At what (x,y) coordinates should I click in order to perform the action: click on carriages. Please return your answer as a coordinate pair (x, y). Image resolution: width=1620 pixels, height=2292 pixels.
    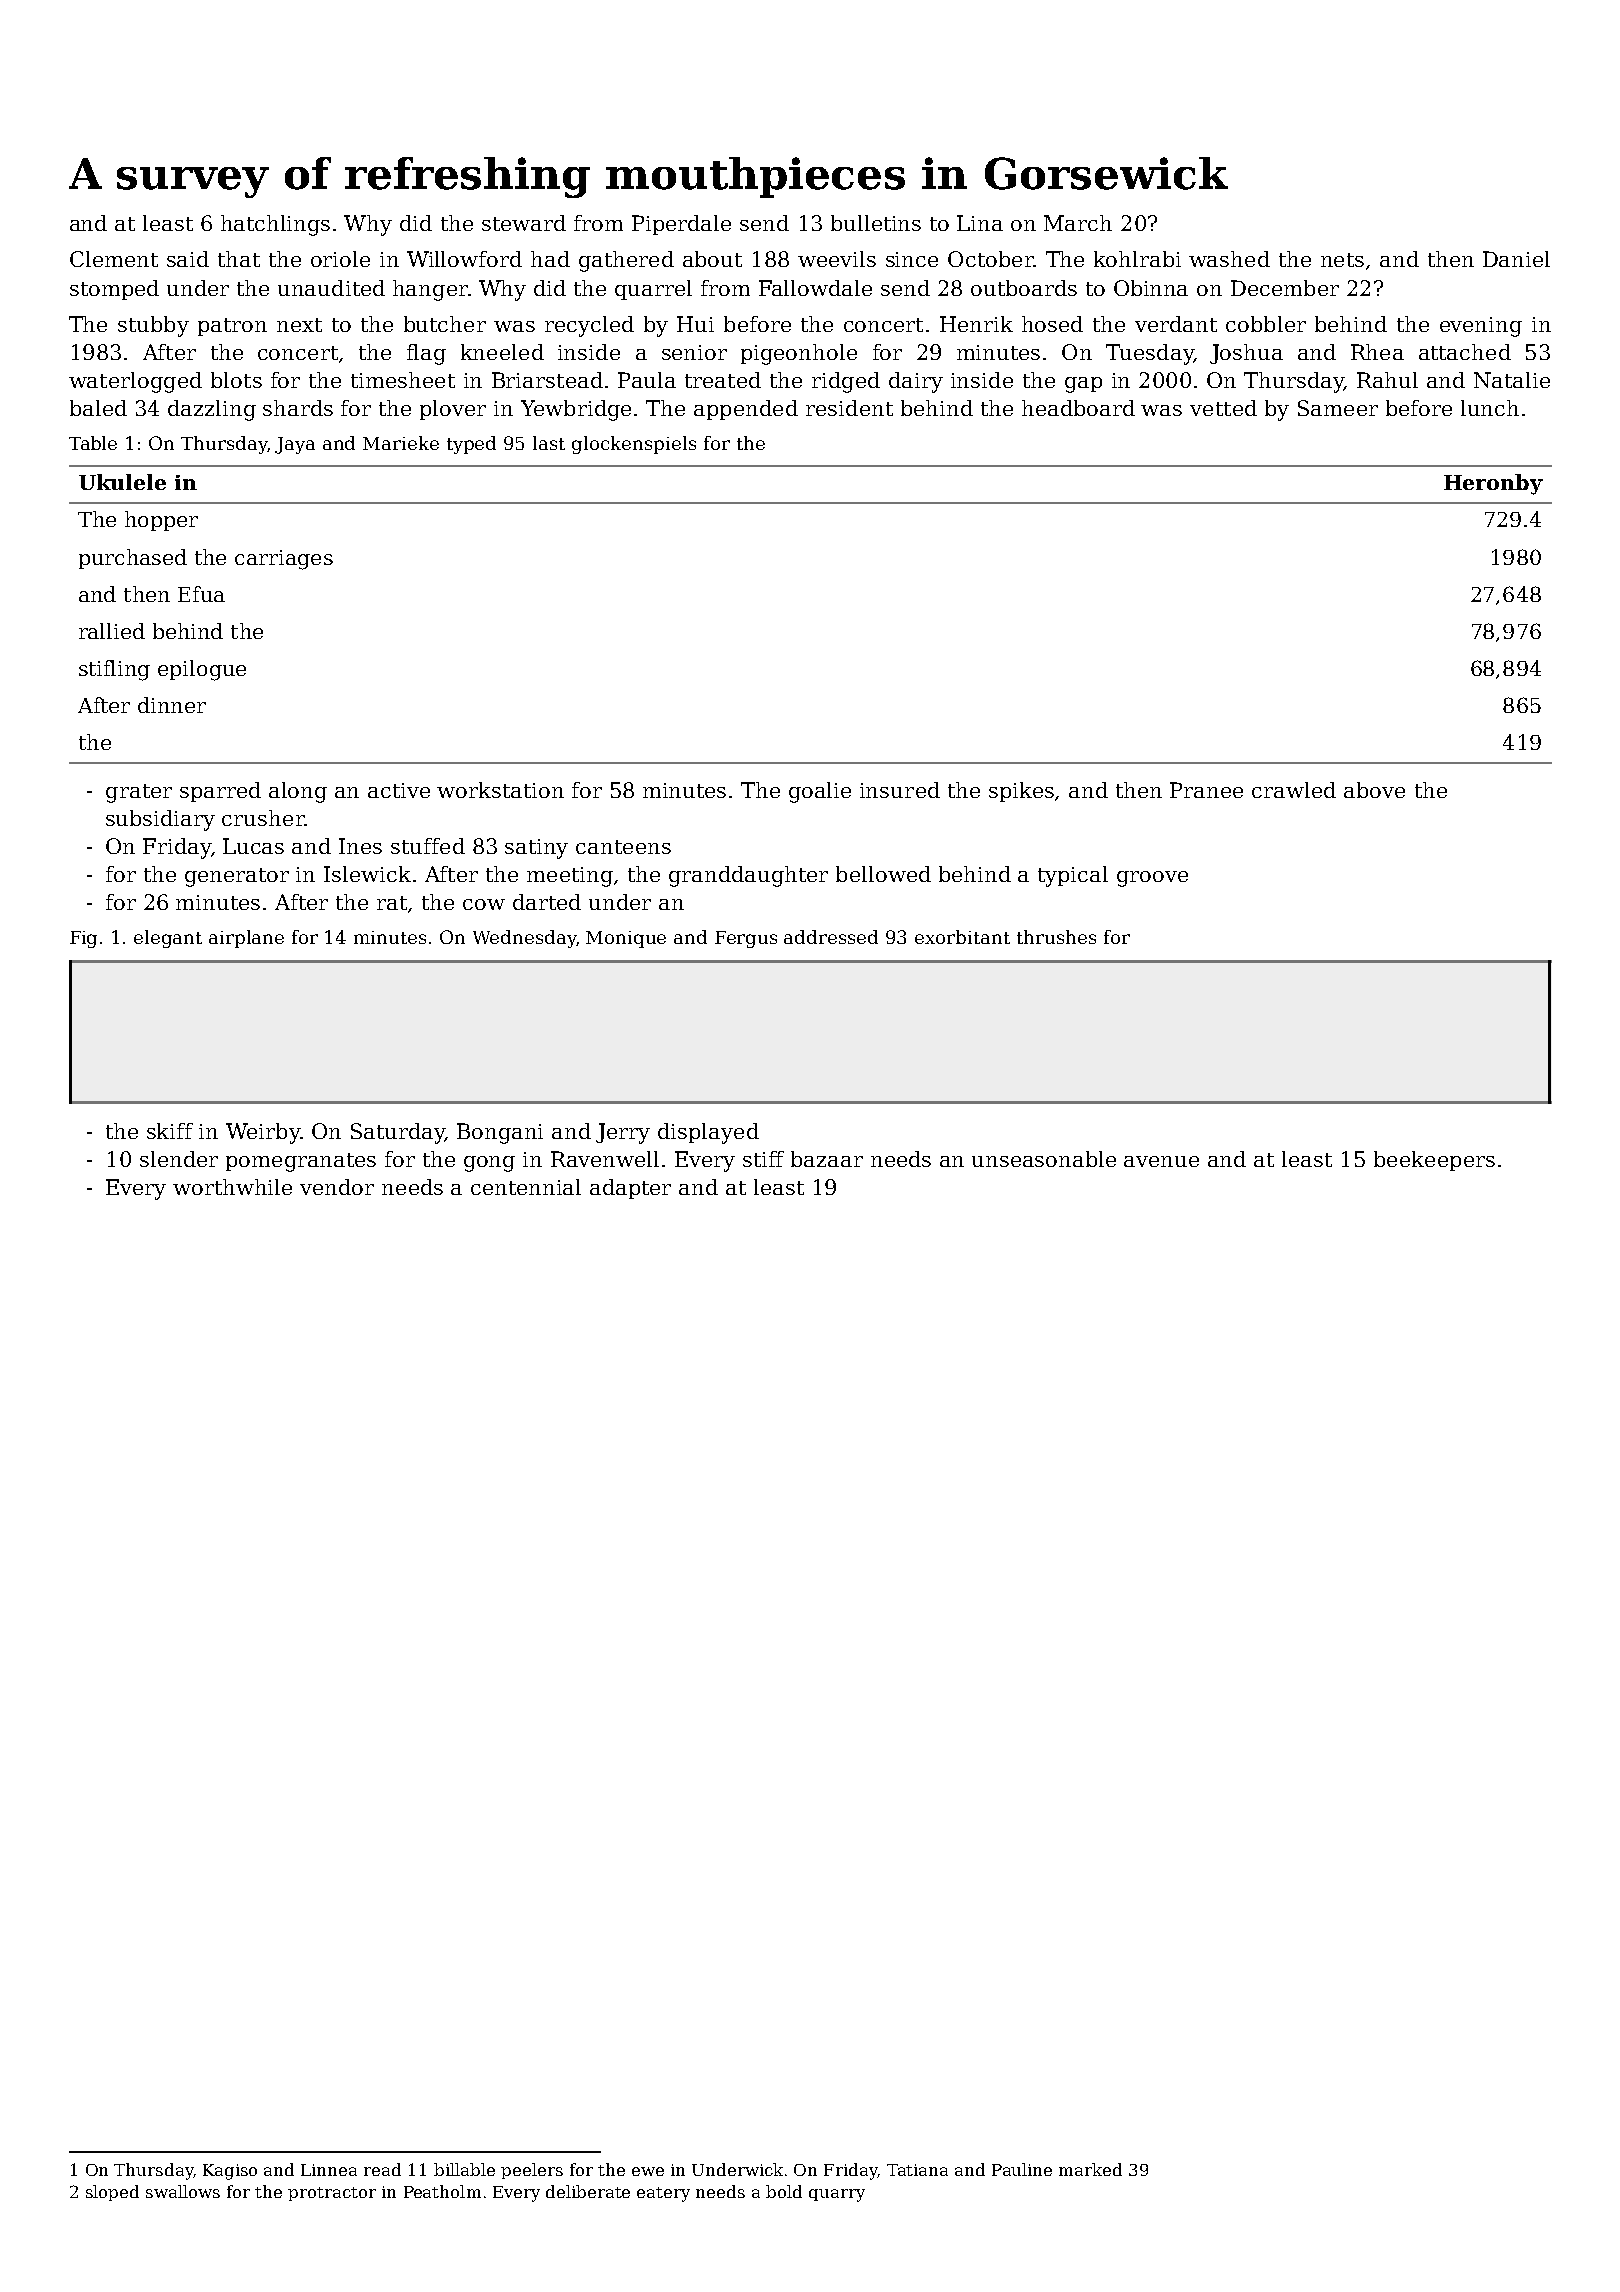
    Looking at the image, I should click on (284, 560).
